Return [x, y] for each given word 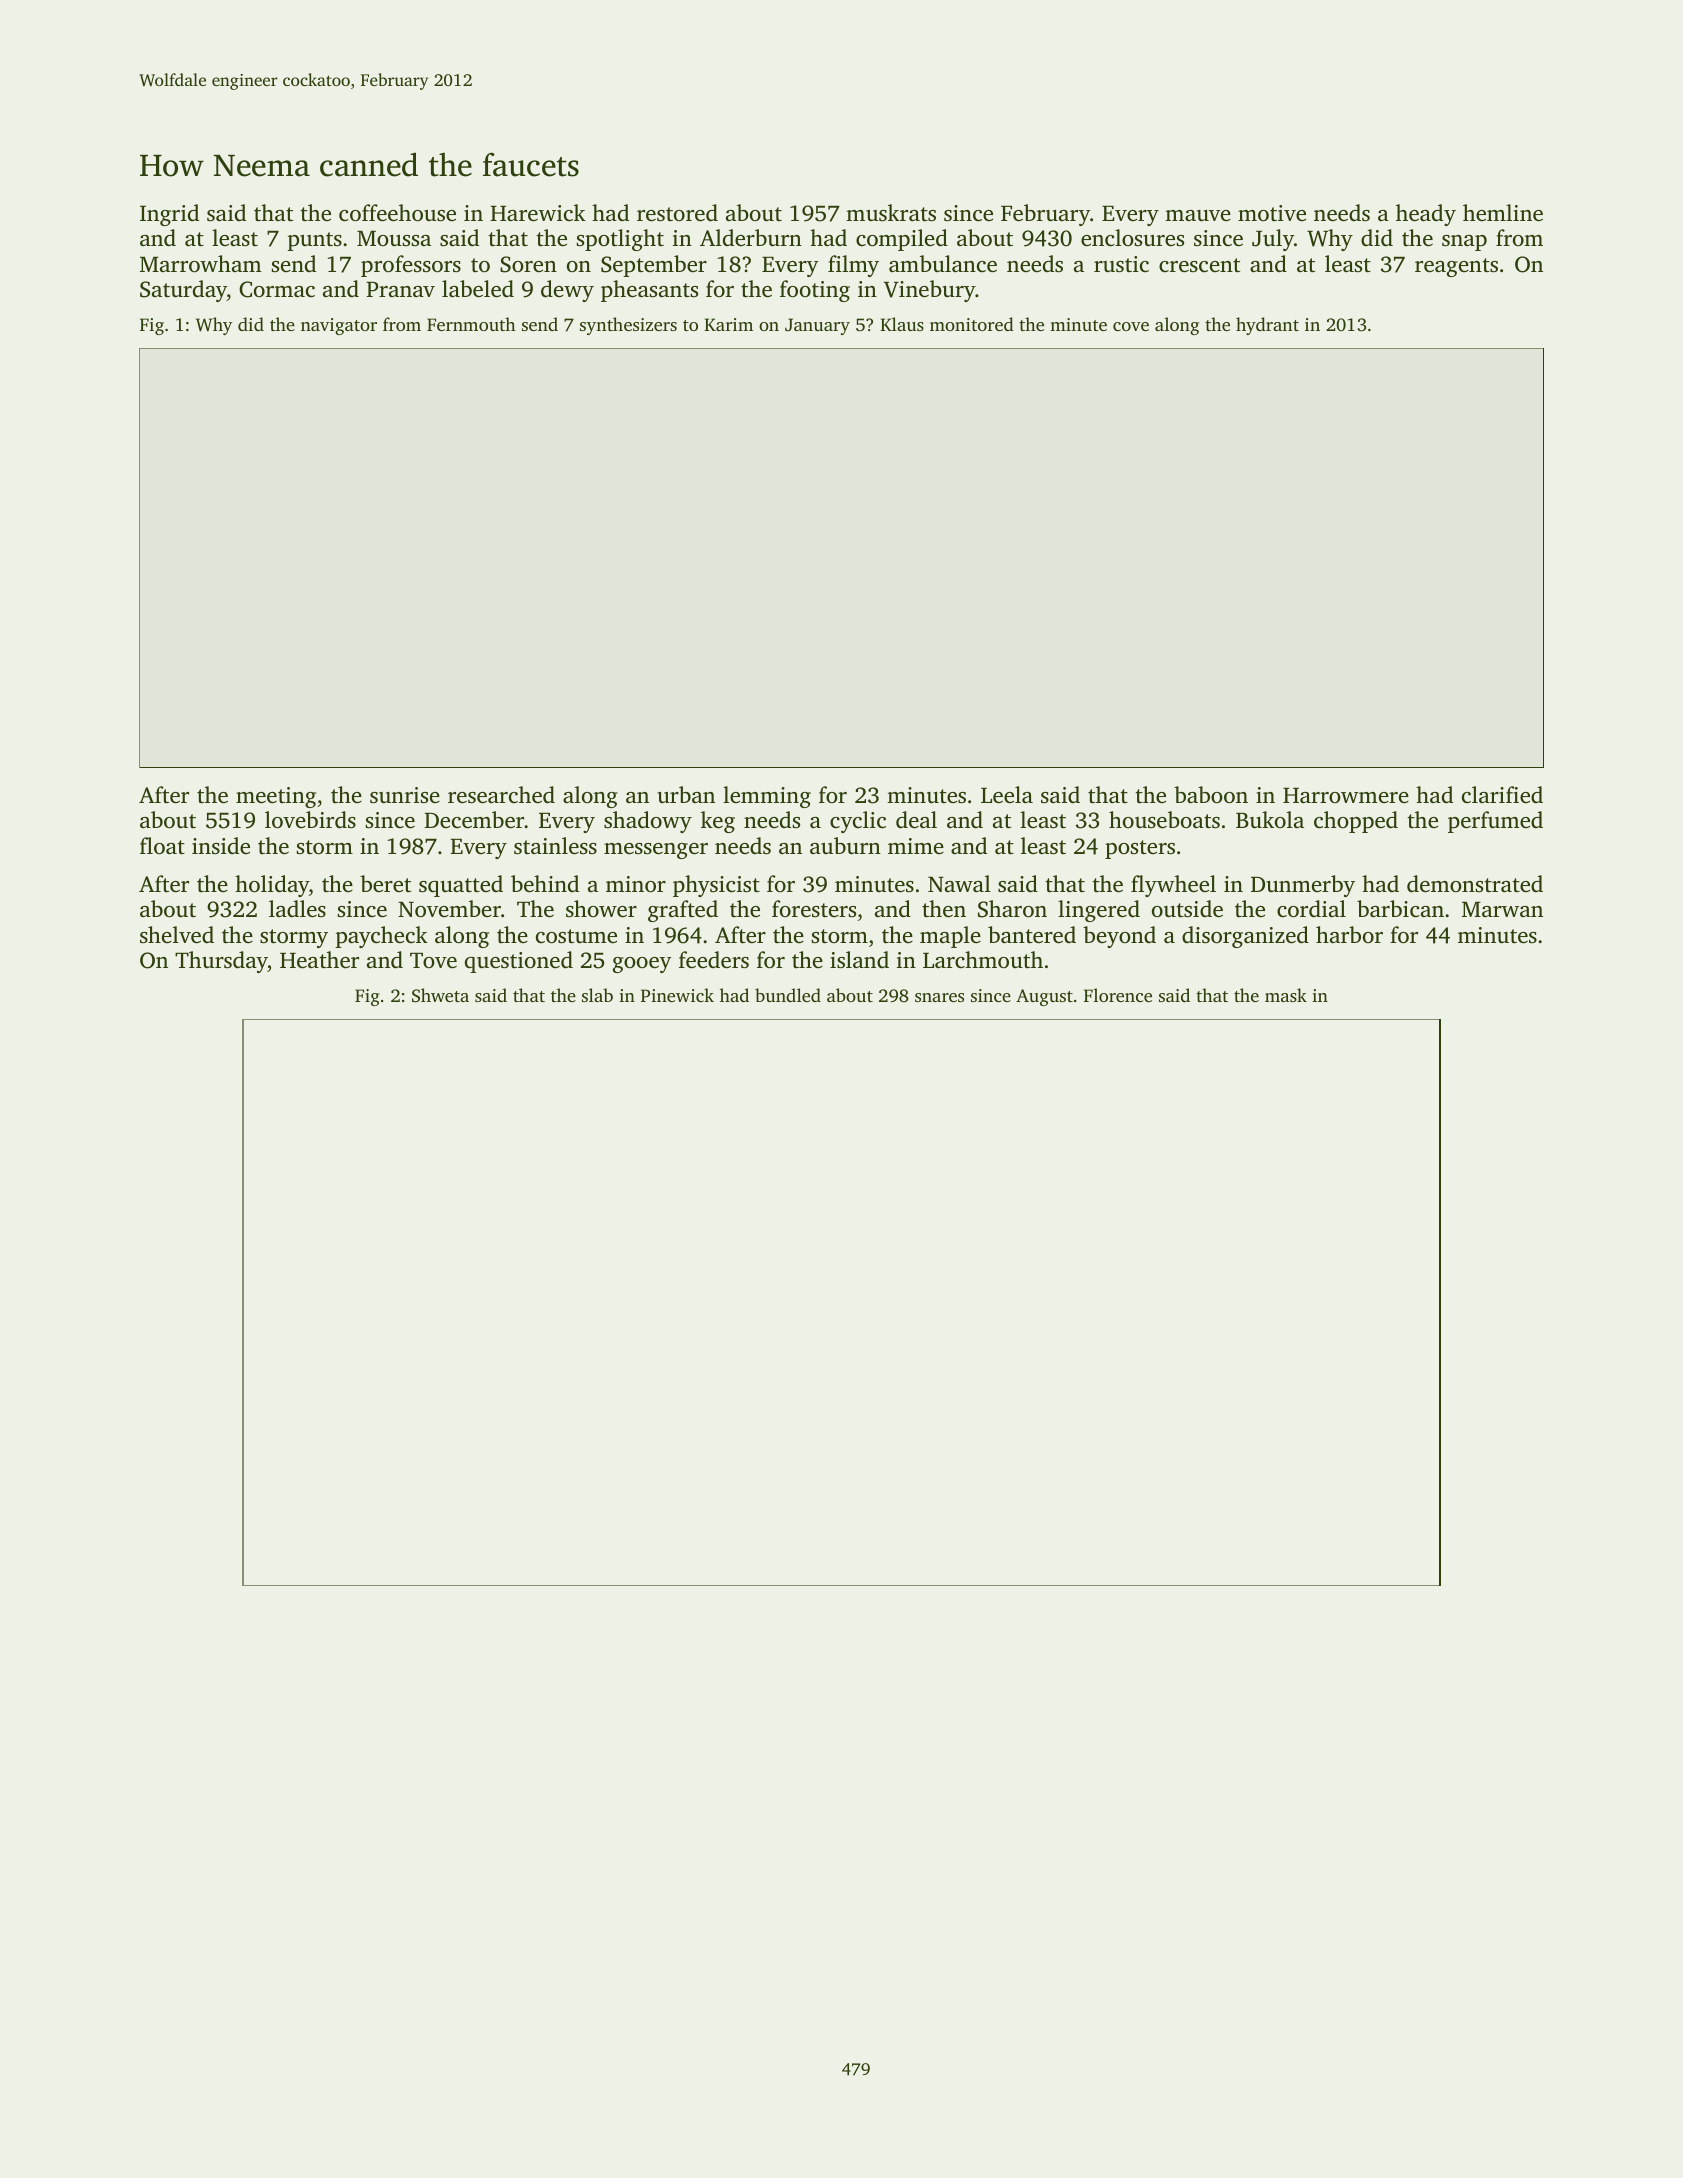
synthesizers [628, 326]
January [817, 326]
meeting [276, 797]
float [162, 846]
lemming [767, 797]
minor [636, 884]
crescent [1199, 265]
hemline [1503, 213]
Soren [528, 264]
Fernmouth [471, 324]
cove [1131, 326]
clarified [1502, 794]
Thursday [221, 962]
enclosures [1132, 238]
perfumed [1495, 822]
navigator [339, 326]
